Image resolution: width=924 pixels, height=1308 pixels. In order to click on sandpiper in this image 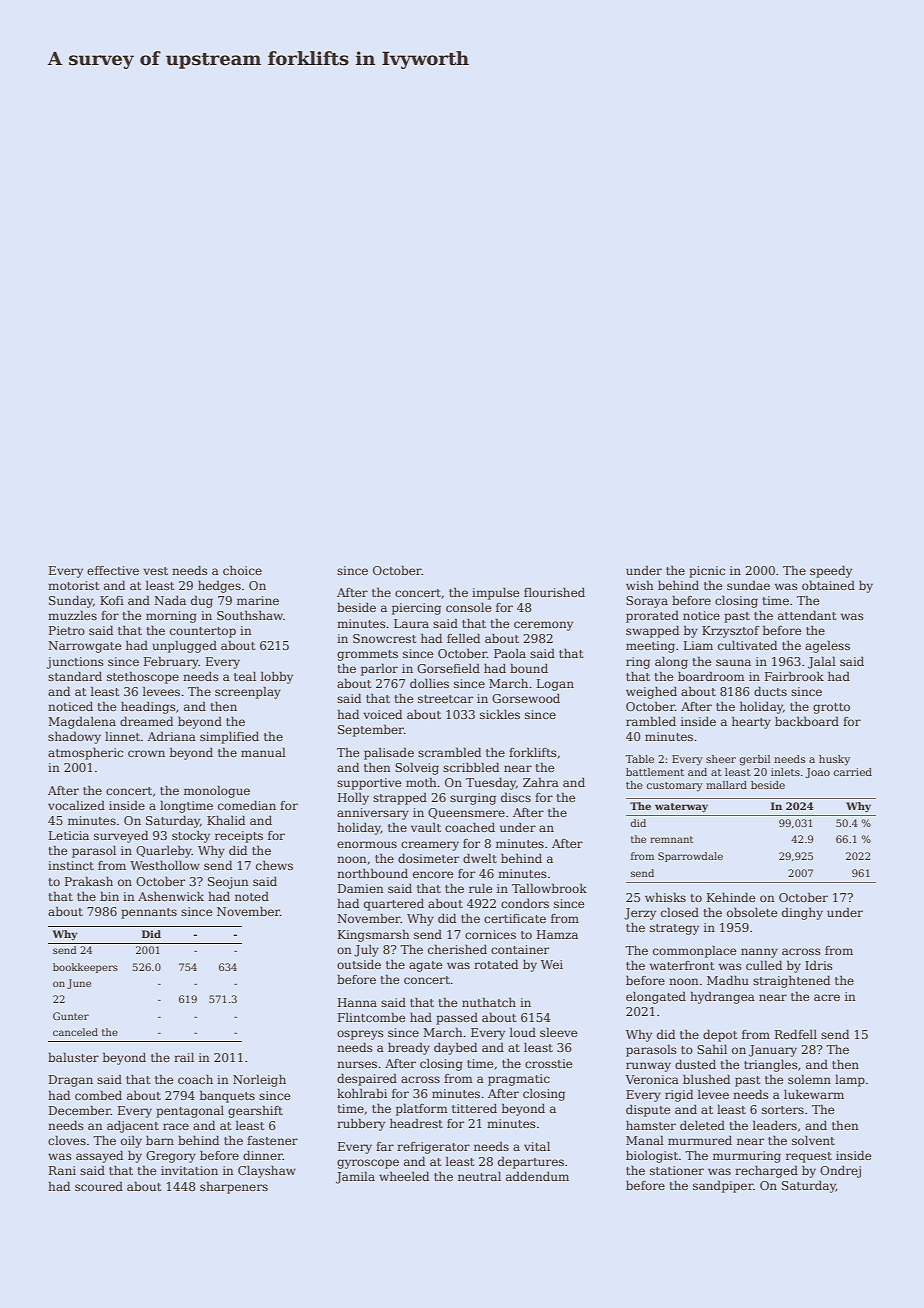, I will do `click(723, 1187)`.
